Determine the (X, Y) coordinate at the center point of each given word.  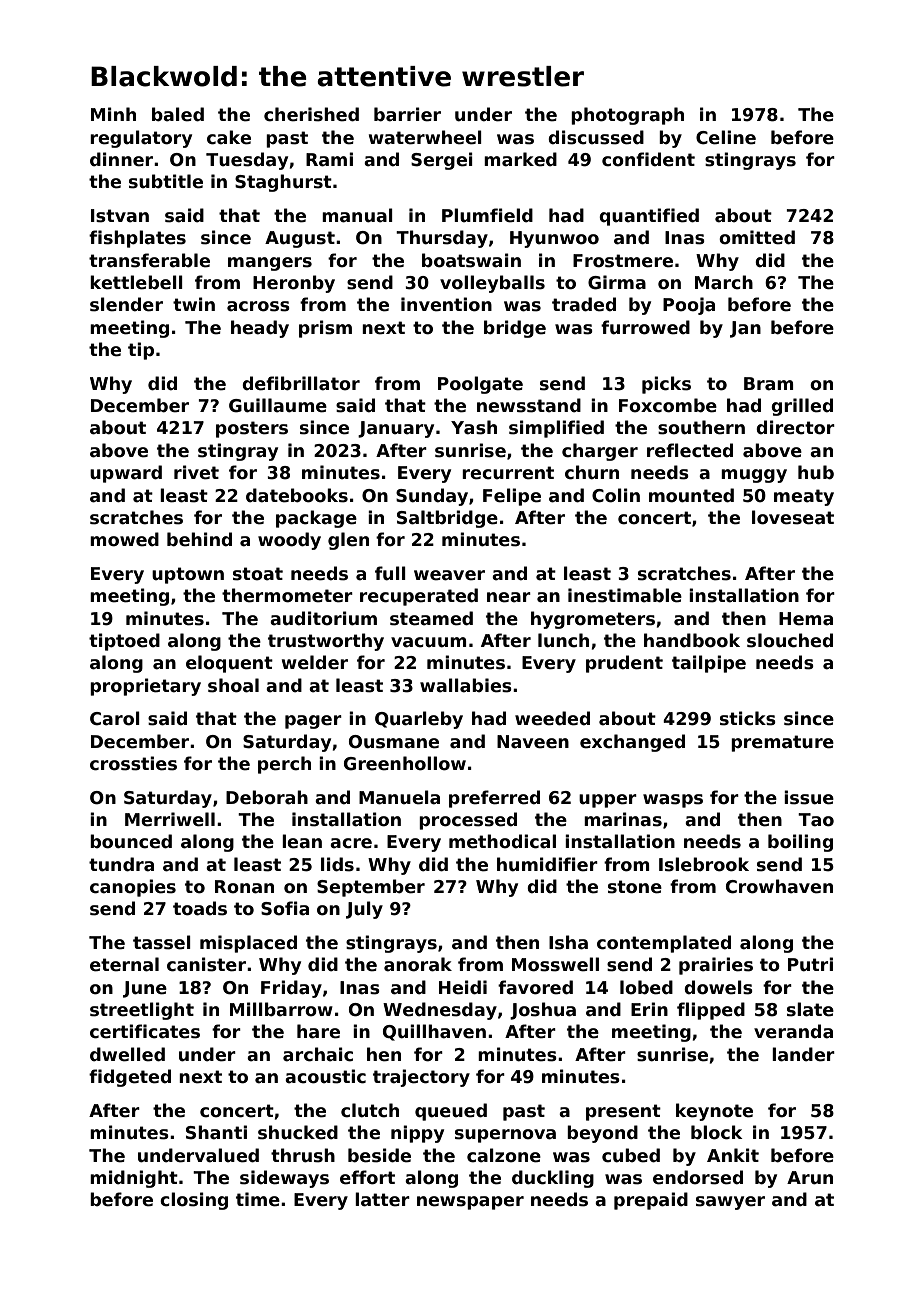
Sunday (432, 497)
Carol (115, 718)
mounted (691, 495)
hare (318, 1031)
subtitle (166, 181)
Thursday (442, 239)
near (509, 597)
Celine (726, 137)
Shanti (216, 1132)
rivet (196, 472)
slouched (790, 640)
